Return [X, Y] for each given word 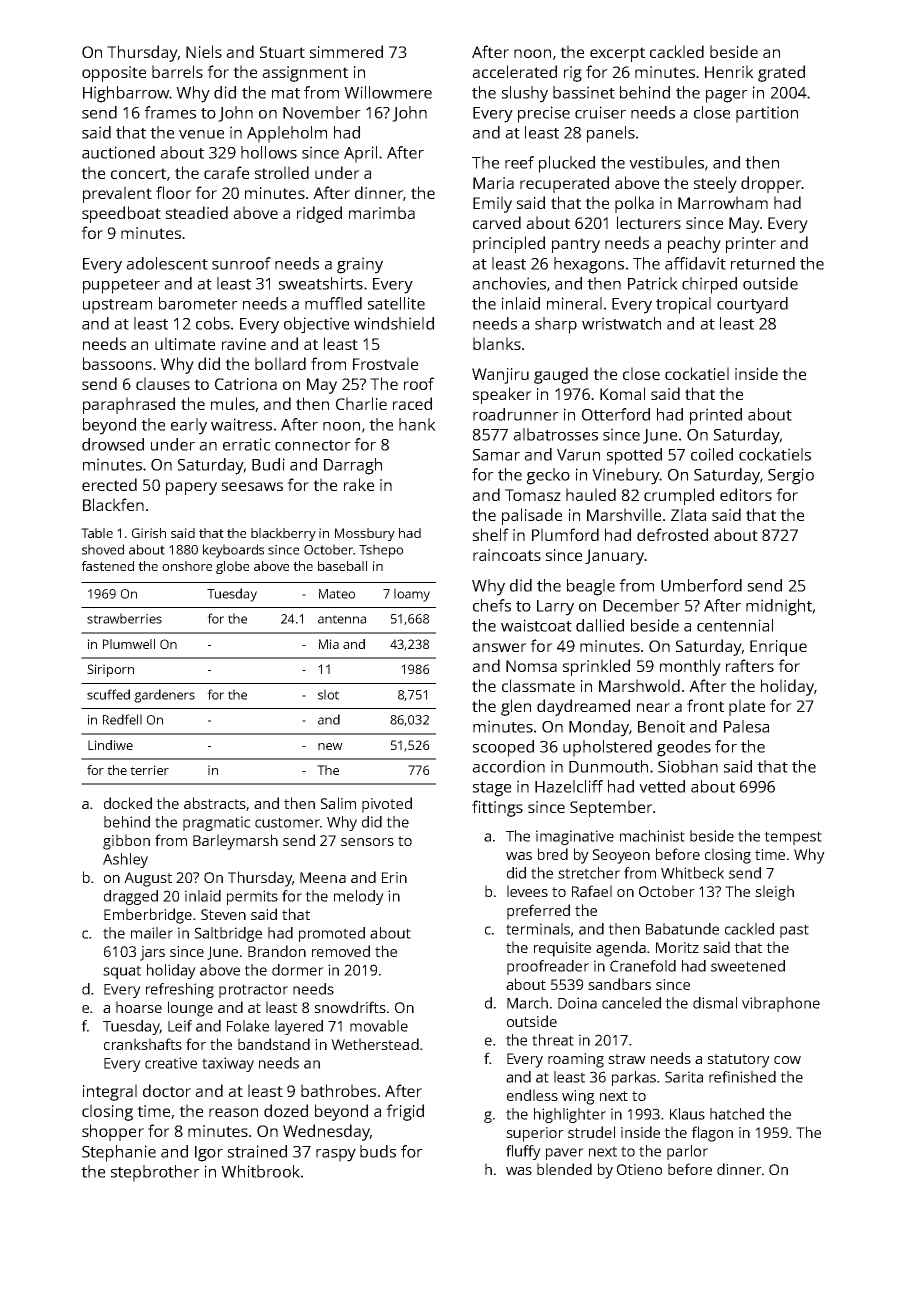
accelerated [514, 71]
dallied [600, 625]
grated [781, 73]
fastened [107, 566]
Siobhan [688, 766]
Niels [204, 51]
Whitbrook [260, 1171]
